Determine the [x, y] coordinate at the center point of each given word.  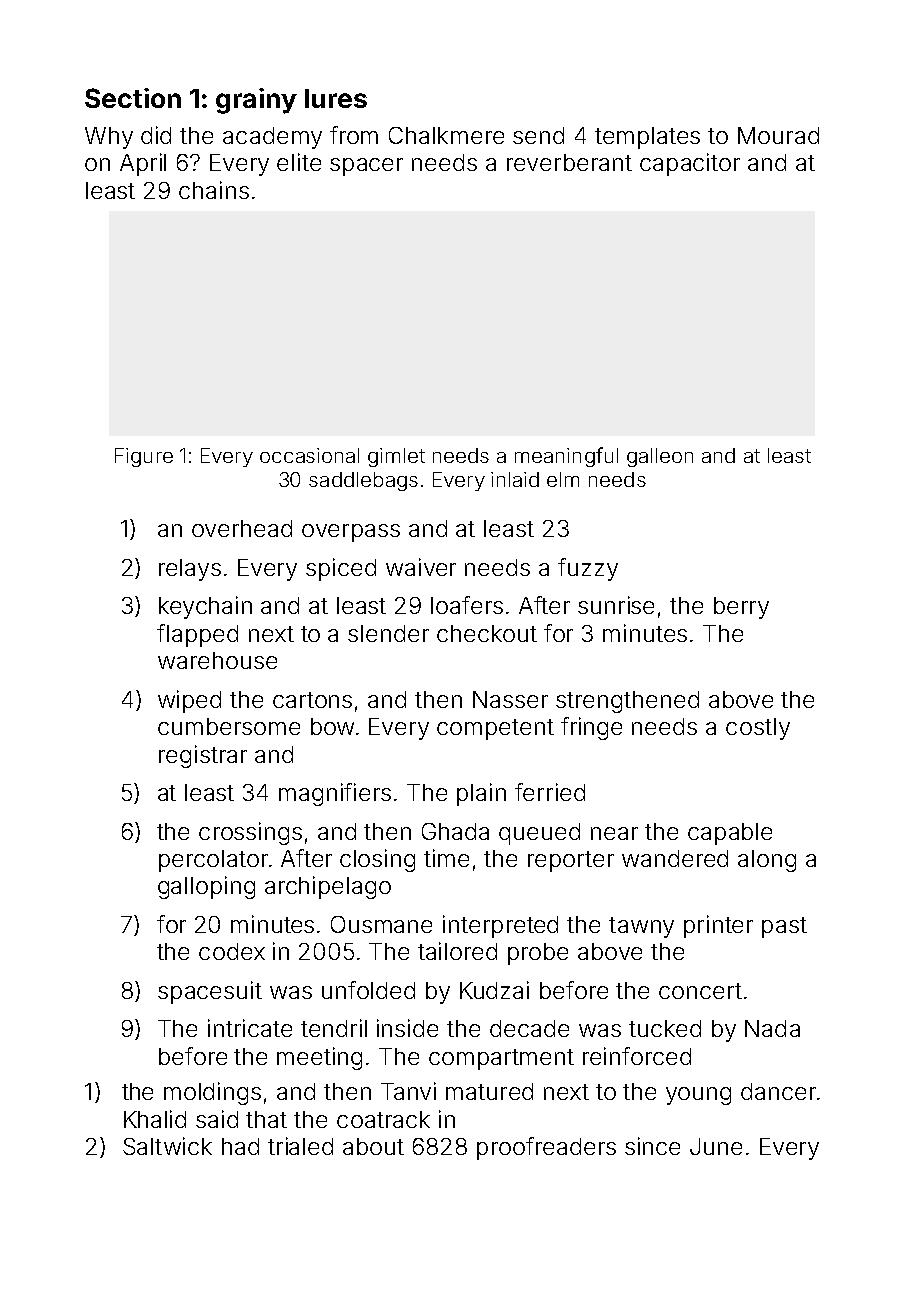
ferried [550, 792]
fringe [591, 728]
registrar [203, 756]
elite [299, 162]
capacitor [690, 164]
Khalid [155, 1119]
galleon [660, 457]
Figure [144, 457]
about [373, 1146]
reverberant [569, 162]
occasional [309, 455]
